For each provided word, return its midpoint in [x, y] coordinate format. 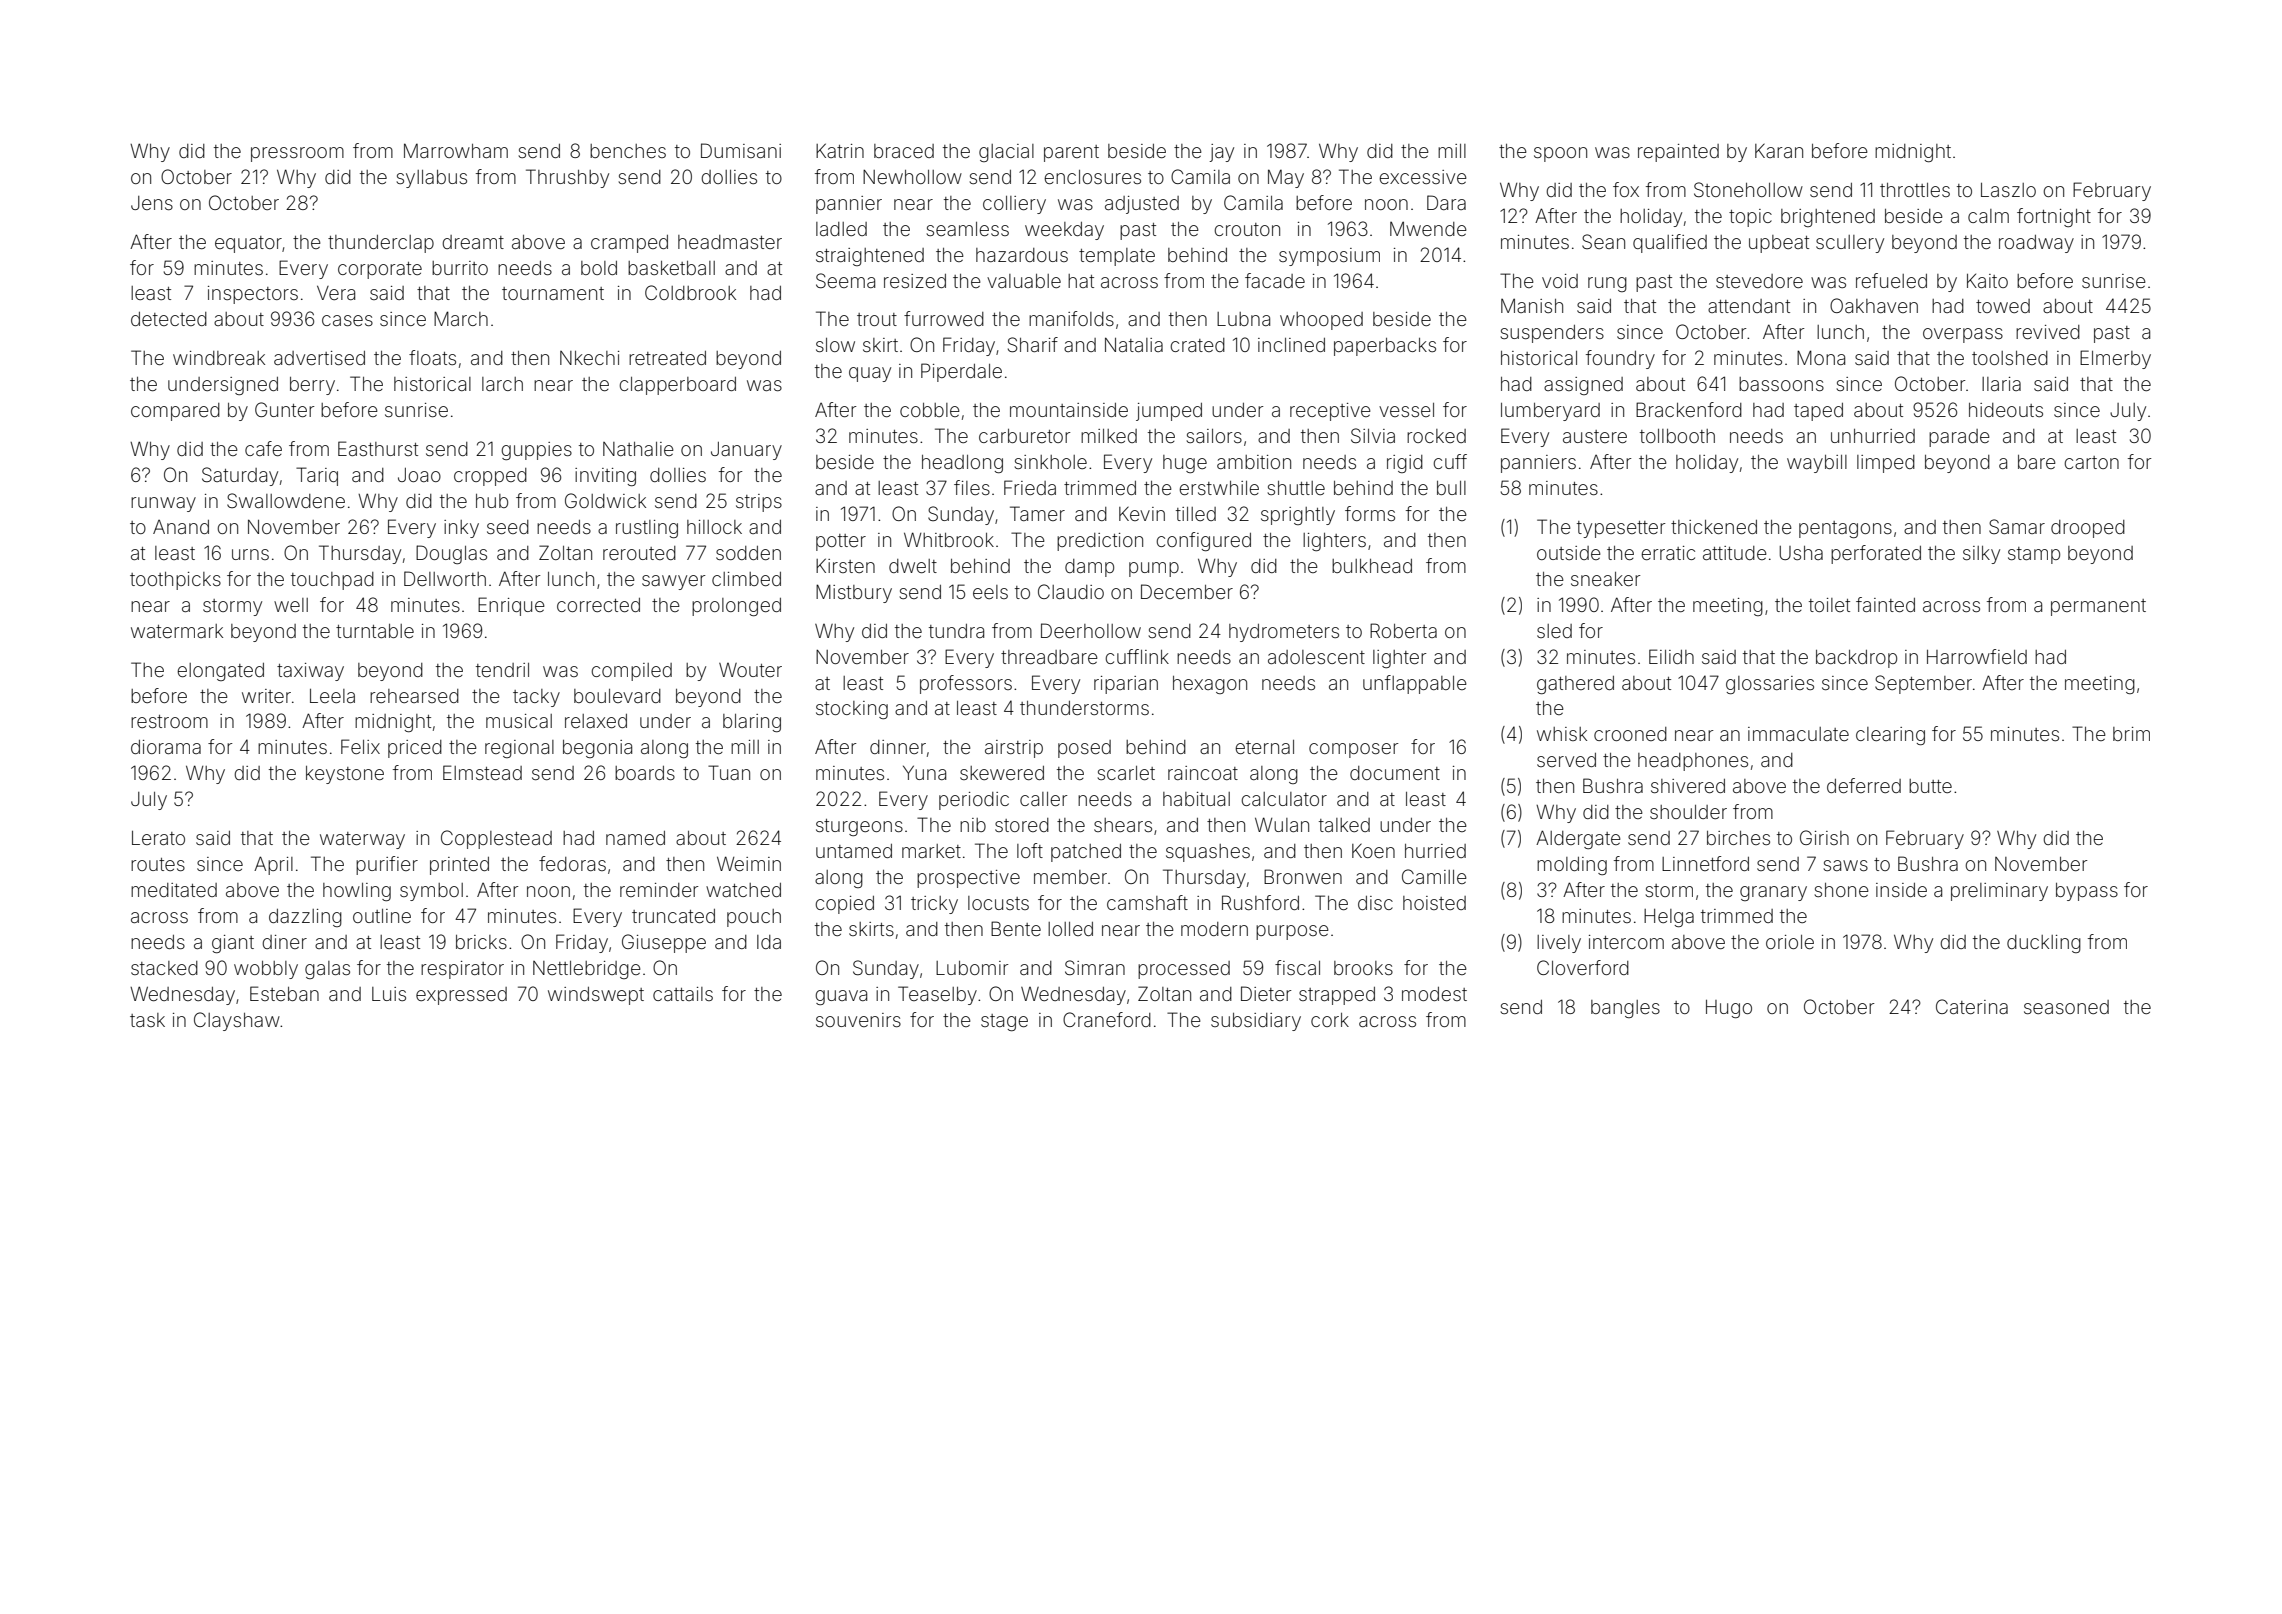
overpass [1963, 335]
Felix [360, 746]
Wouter [750, 670]
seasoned [2066, 1007]
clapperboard [677, 386]
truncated [673, 916]
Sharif [1033, 344]
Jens [152, 203]
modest [1434, 994]
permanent [2098, 607]
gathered [1575, 685]
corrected [598, 605]
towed [2003, 306]
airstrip [1014, 749]
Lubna [1243, 319]
